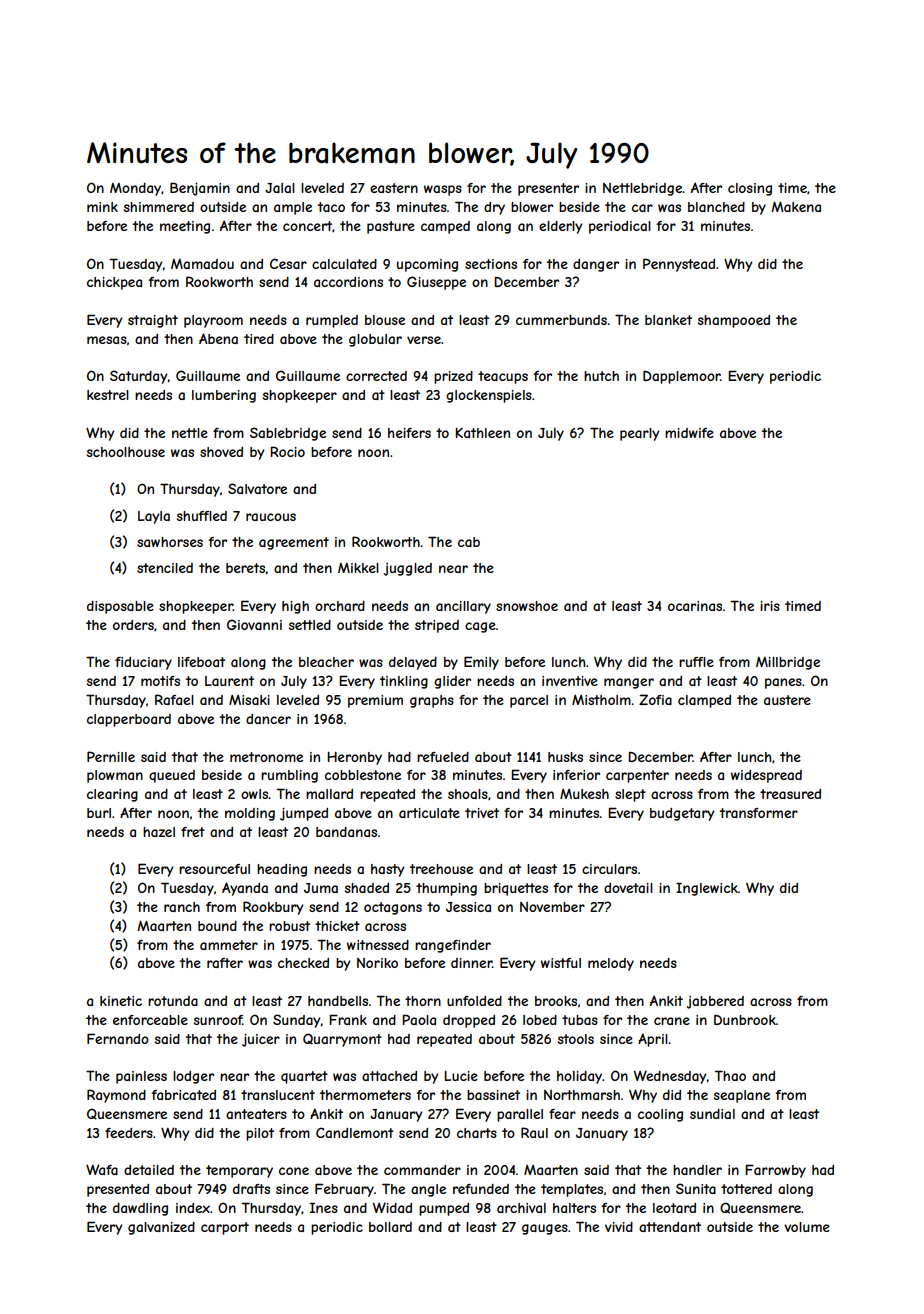  What do you see at coordinates (750, 189) in the page?
I see `closing` at bounding box center [750, 189].
